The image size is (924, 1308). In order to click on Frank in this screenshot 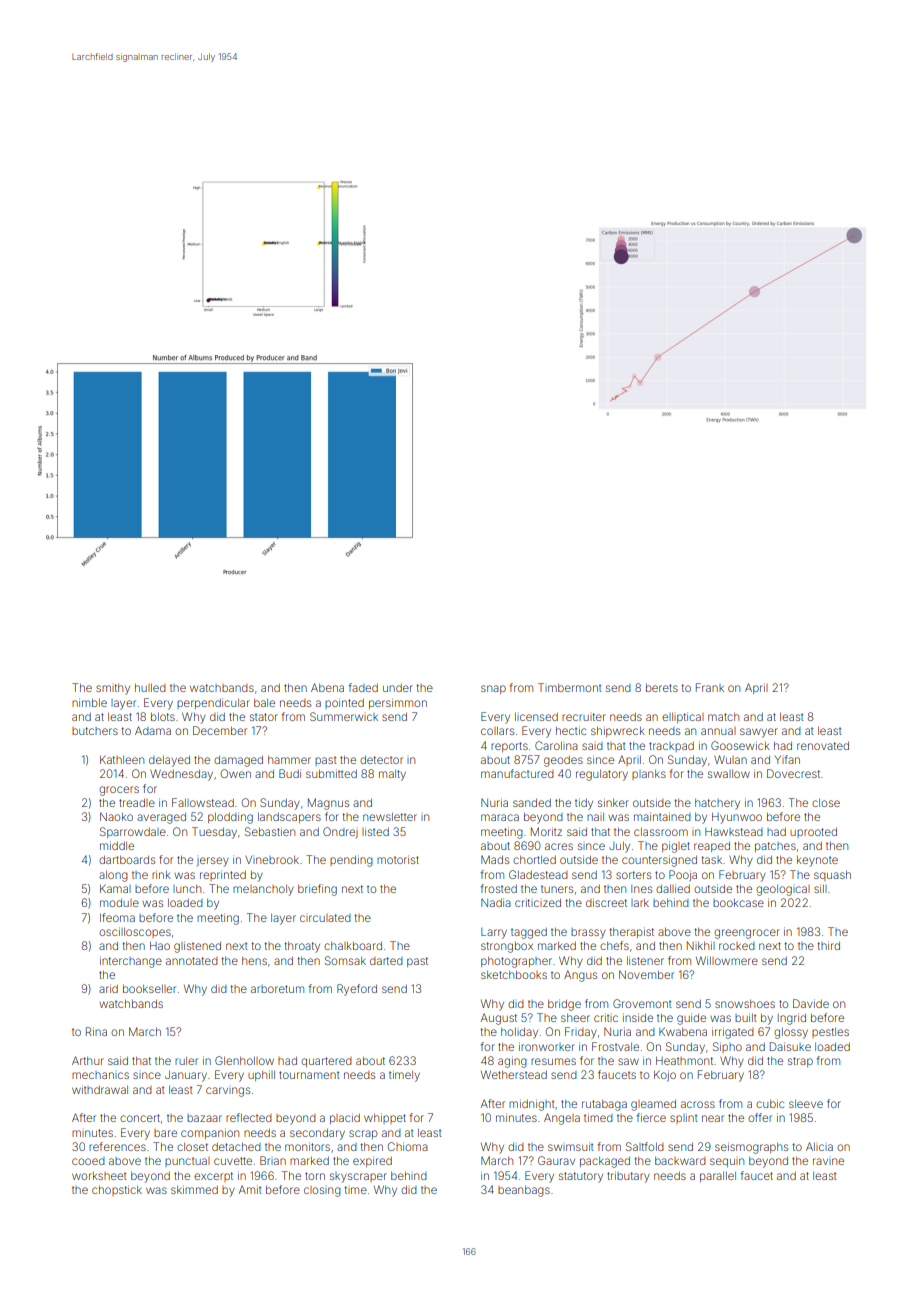, I will do `click(710, 687)`.
